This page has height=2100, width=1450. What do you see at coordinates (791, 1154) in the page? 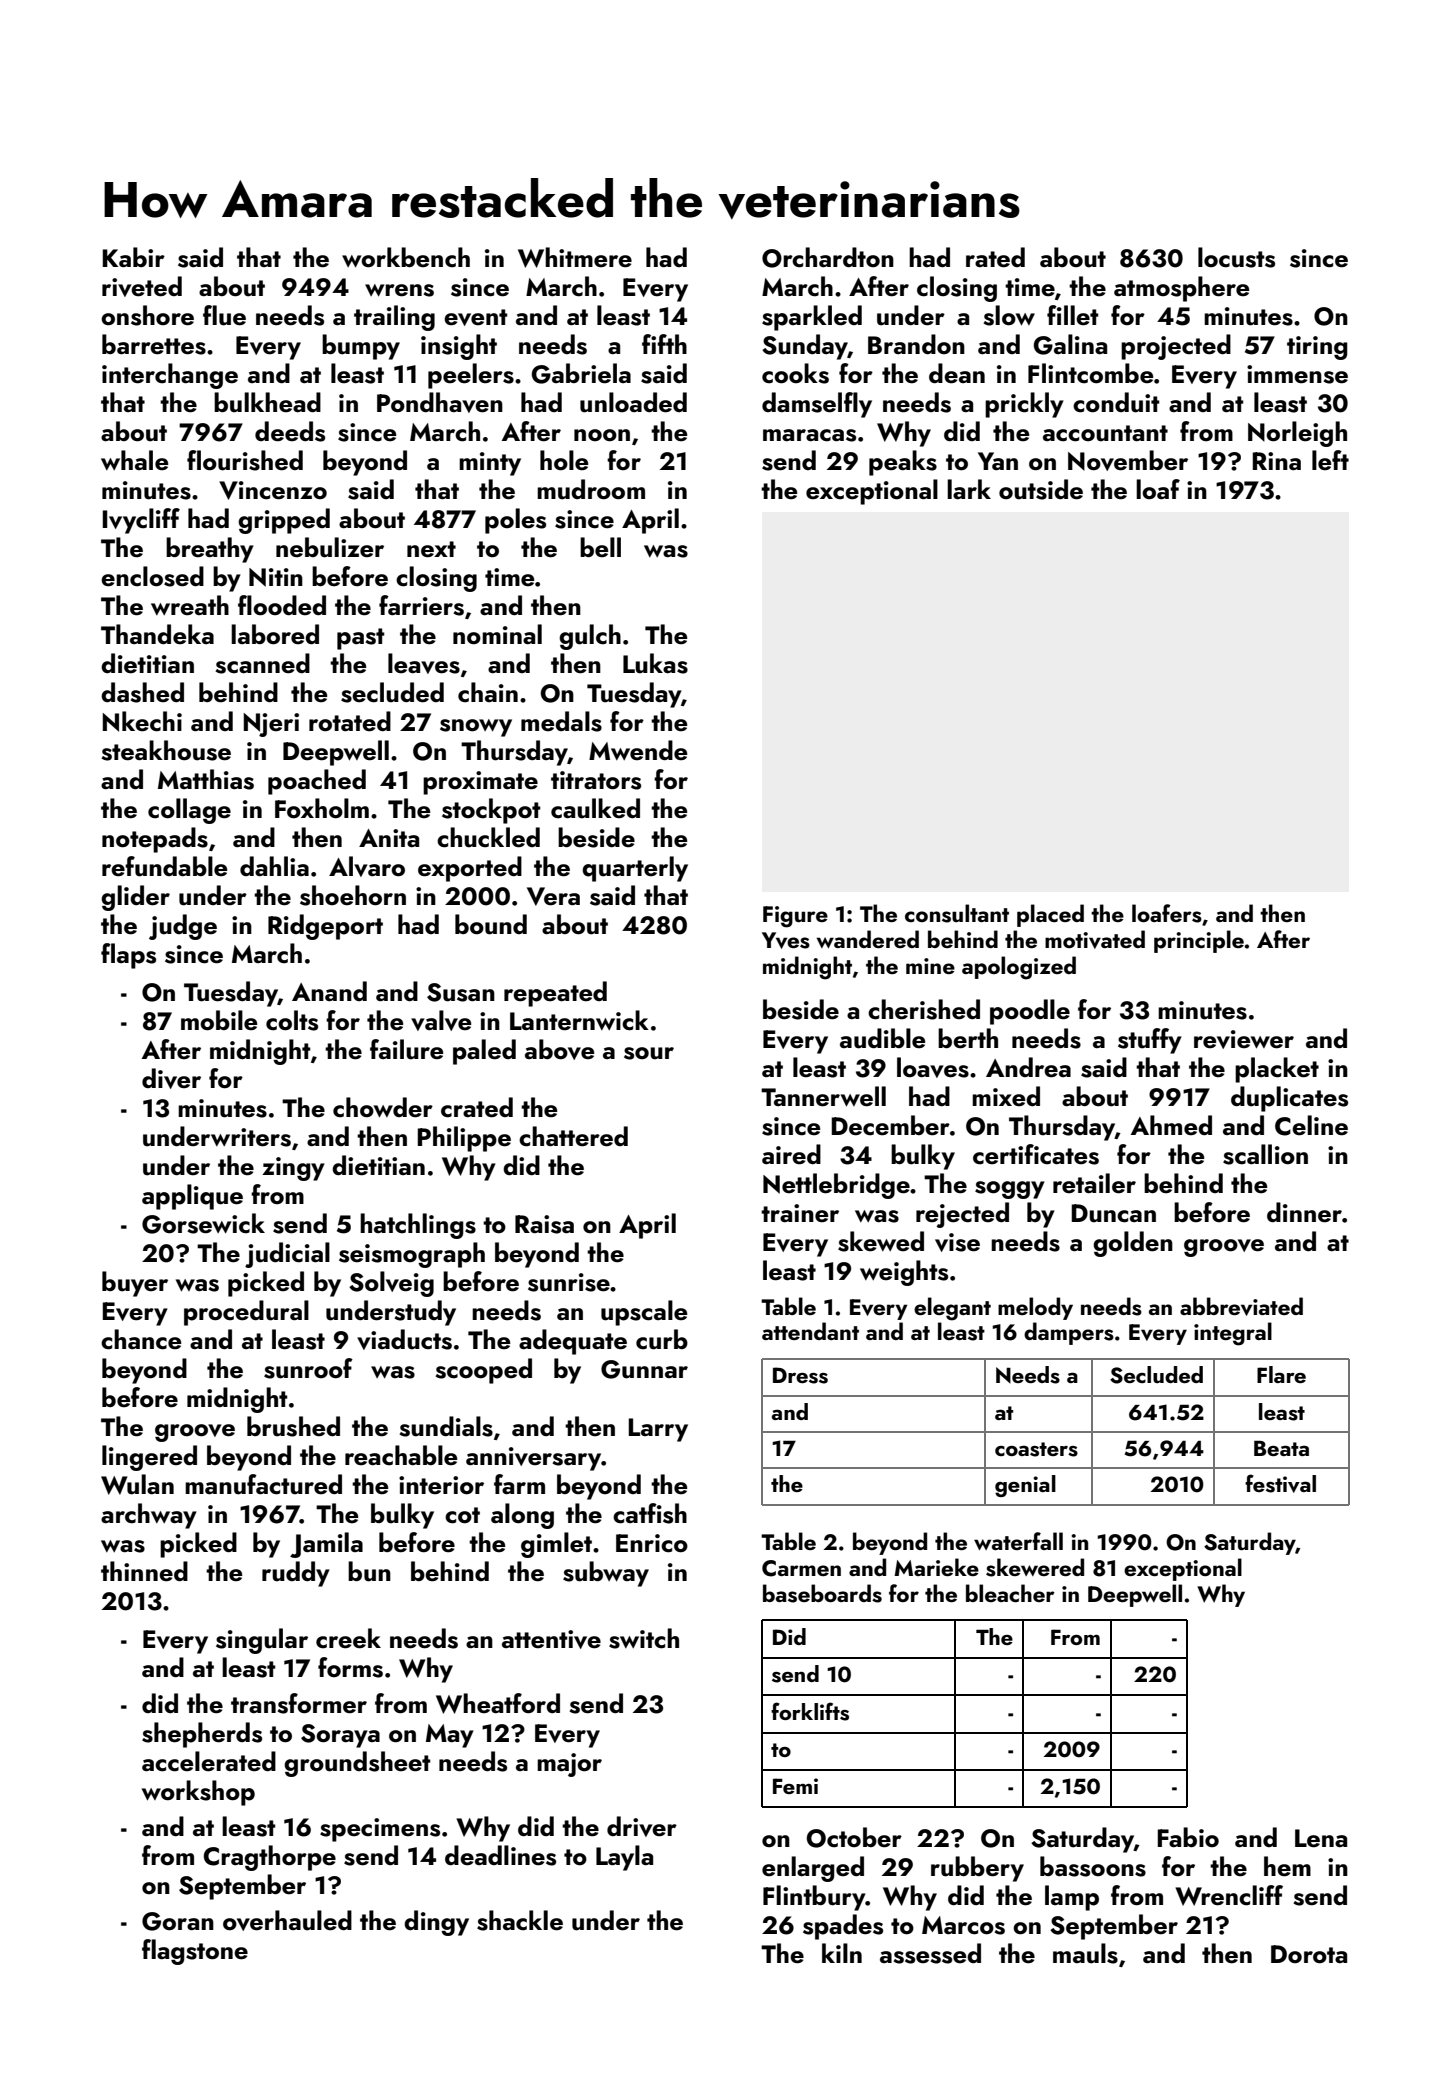
I see `aired` at bounding box center [791, 1154].
